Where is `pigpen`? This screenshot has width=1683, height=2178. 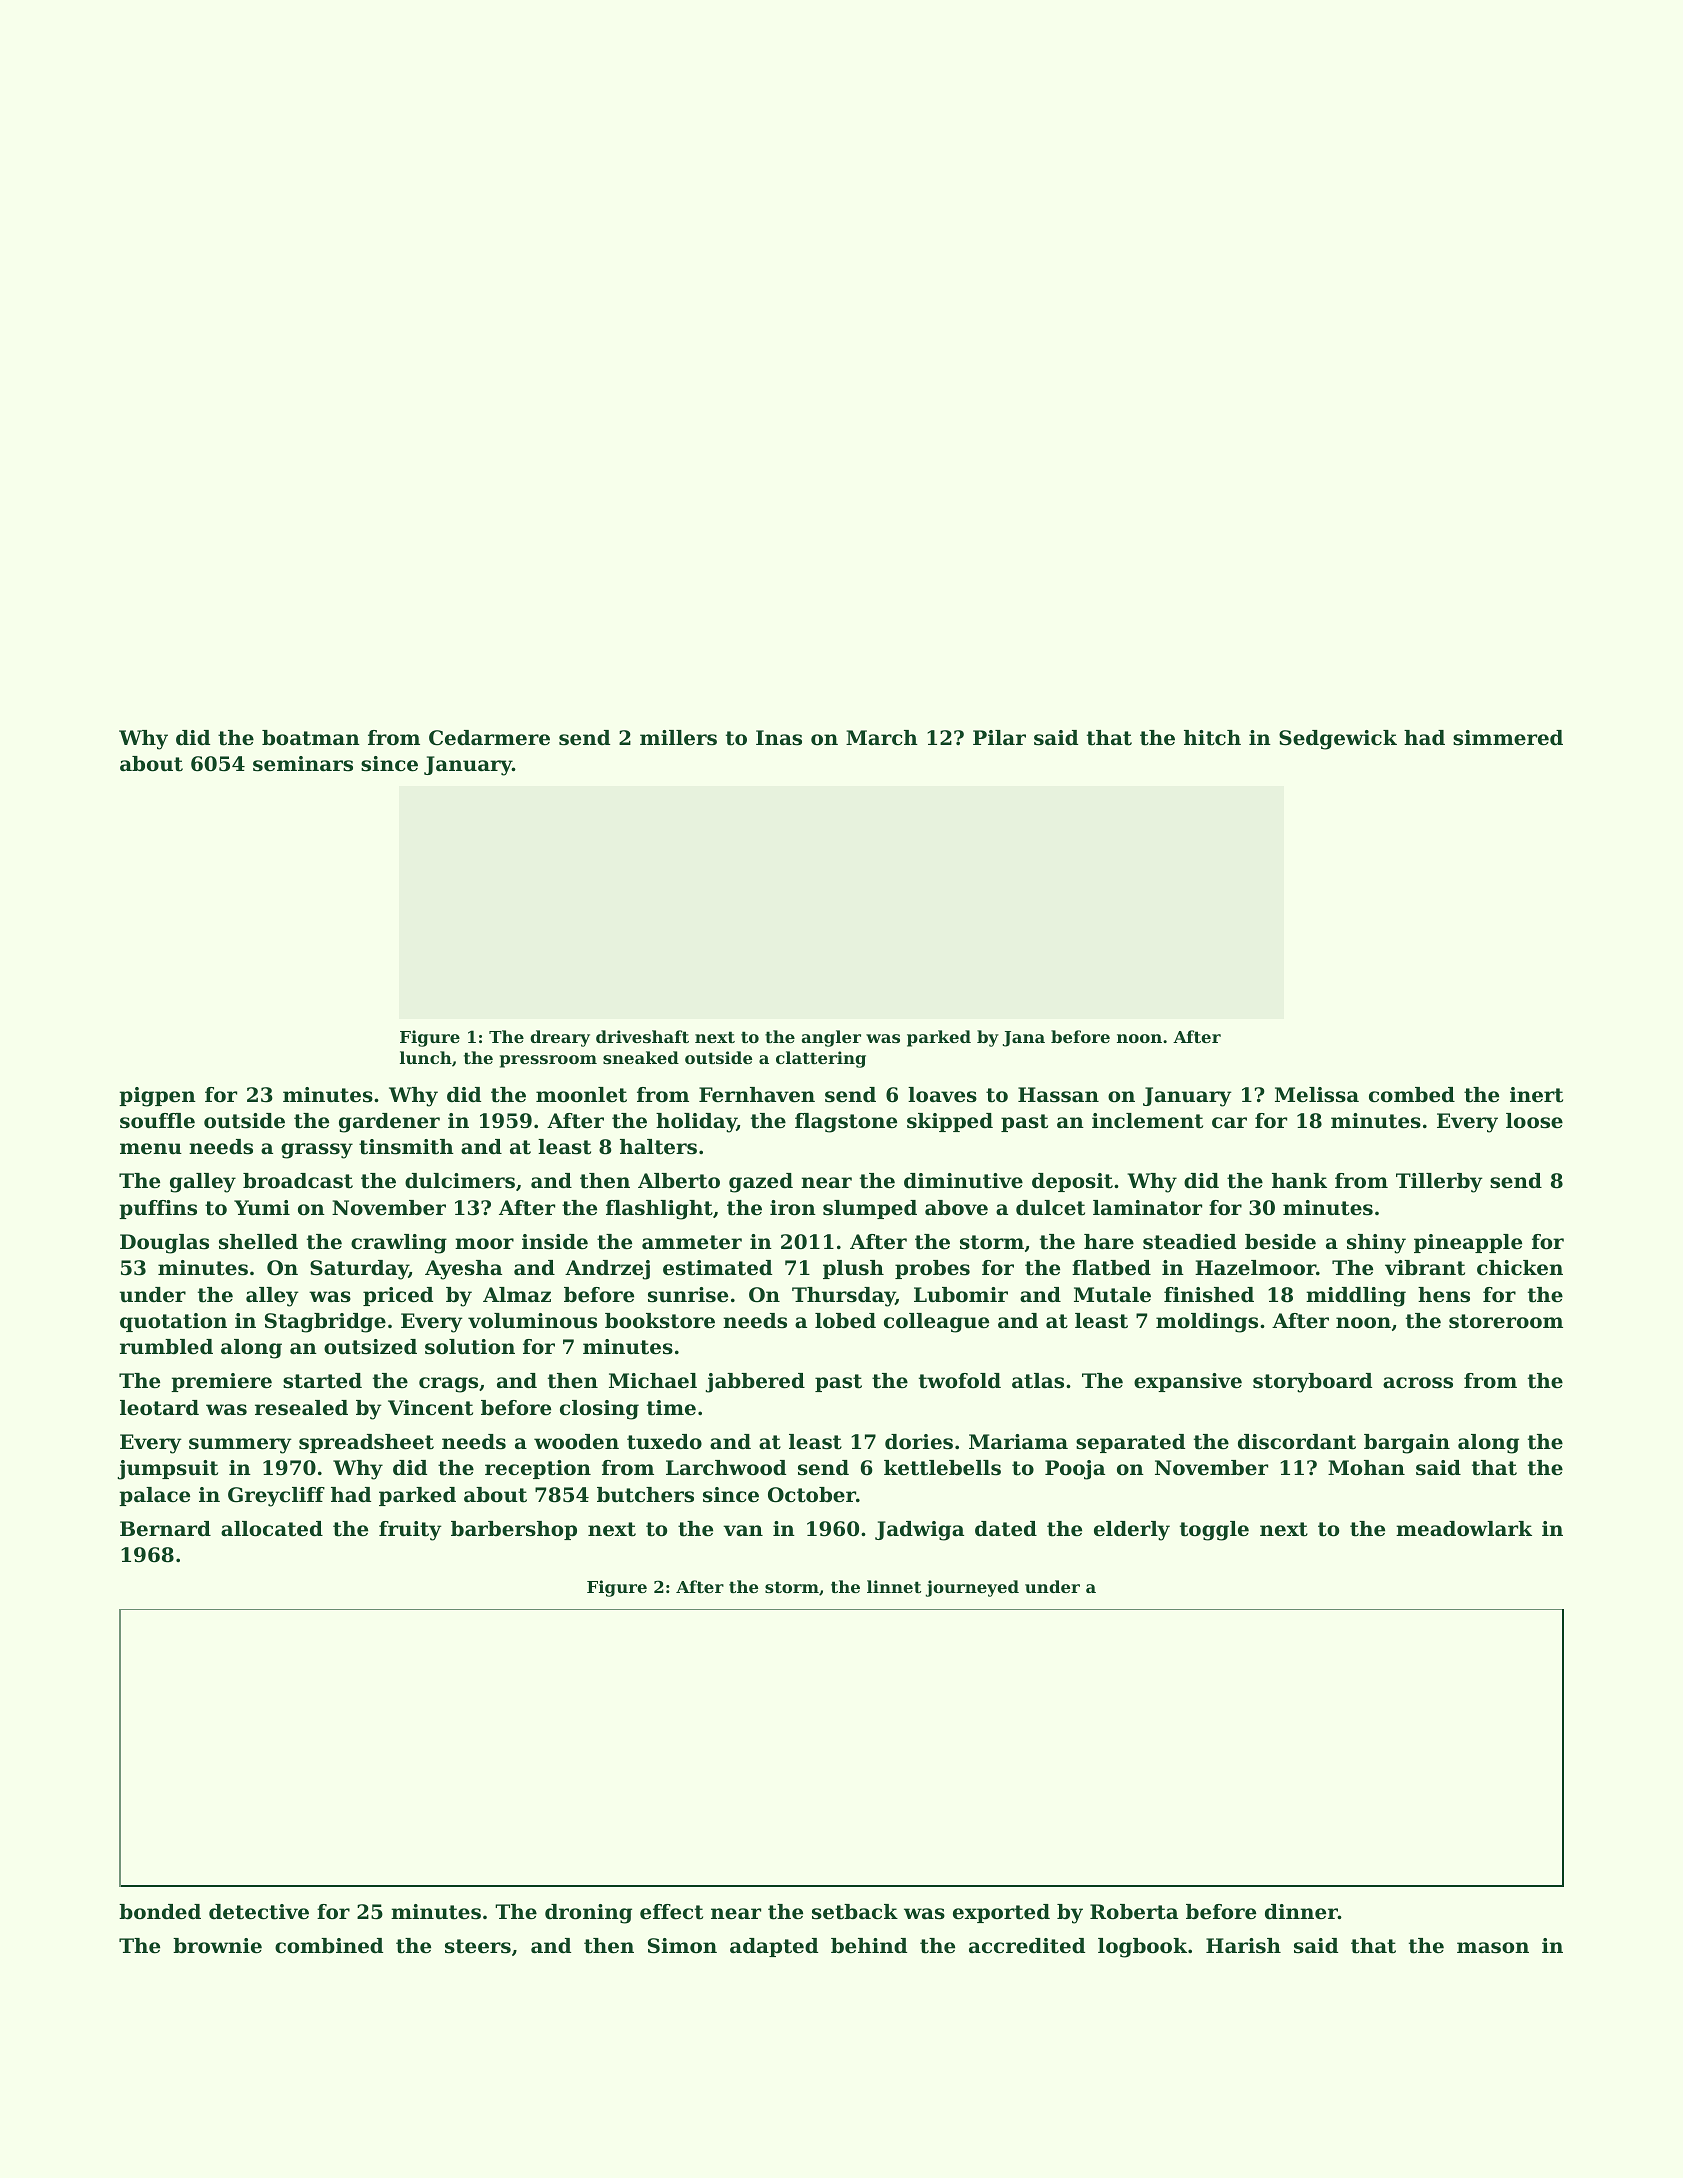 pigpen is located at coordinates (157, 1097).
